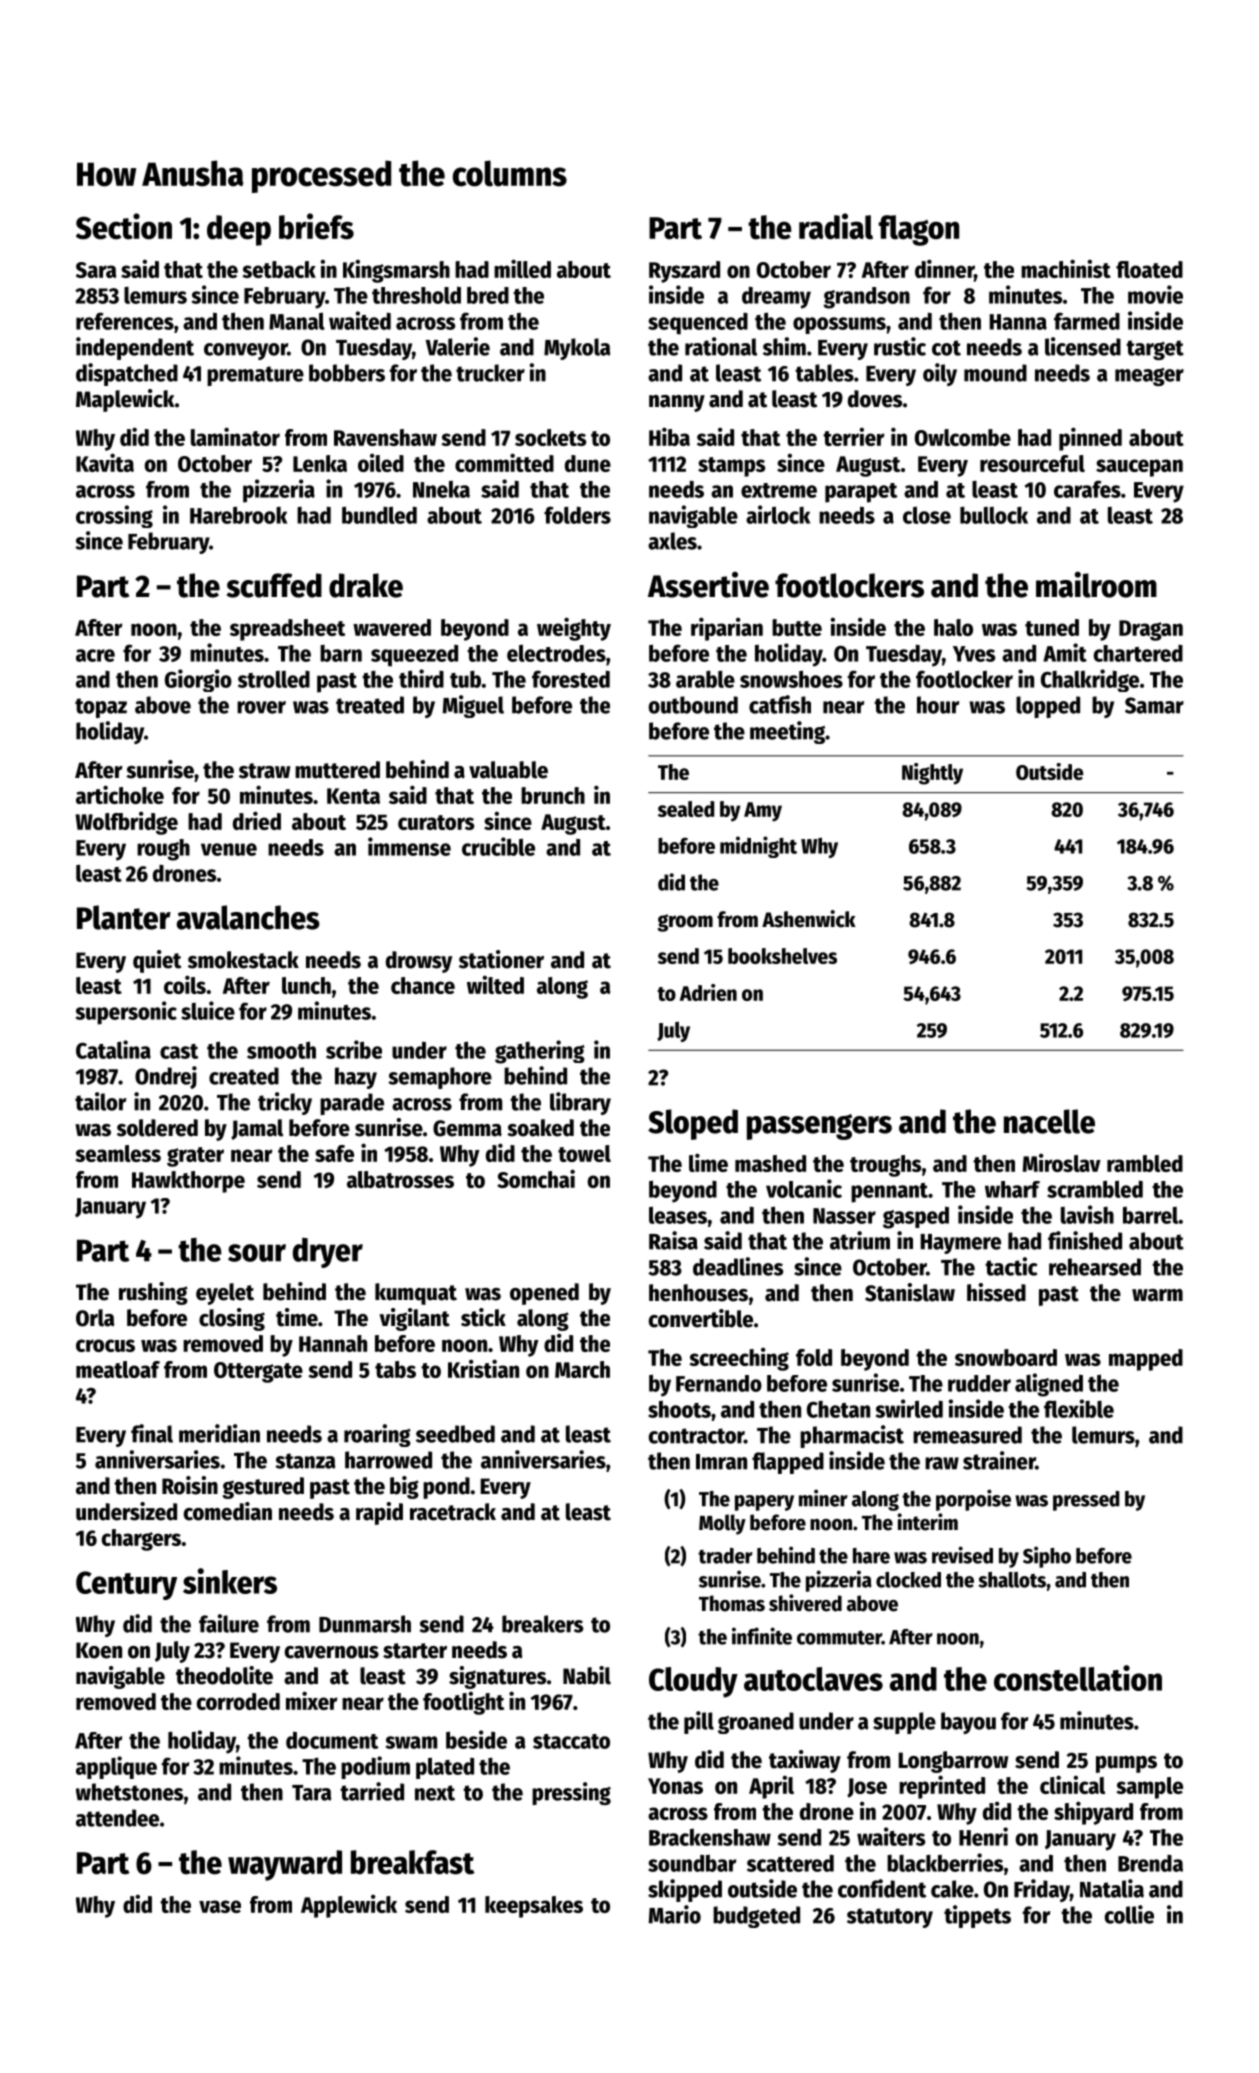 The height and width of the screenshot is (2073, 1259). I want to click on Manal, so click(297, 321).
